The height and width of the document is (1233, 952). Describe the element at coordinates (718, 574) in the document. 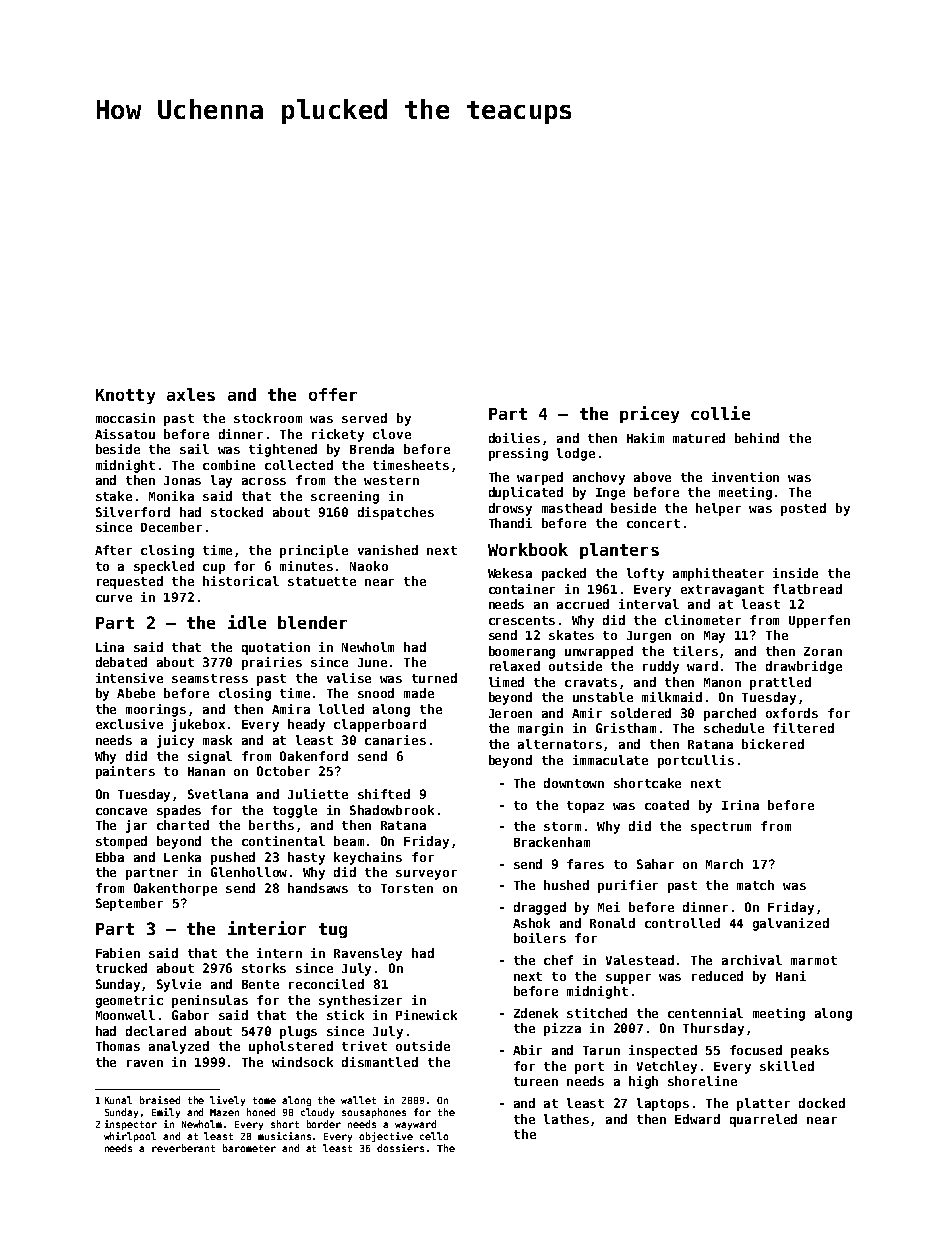

I see `amphitheater` at that location.
